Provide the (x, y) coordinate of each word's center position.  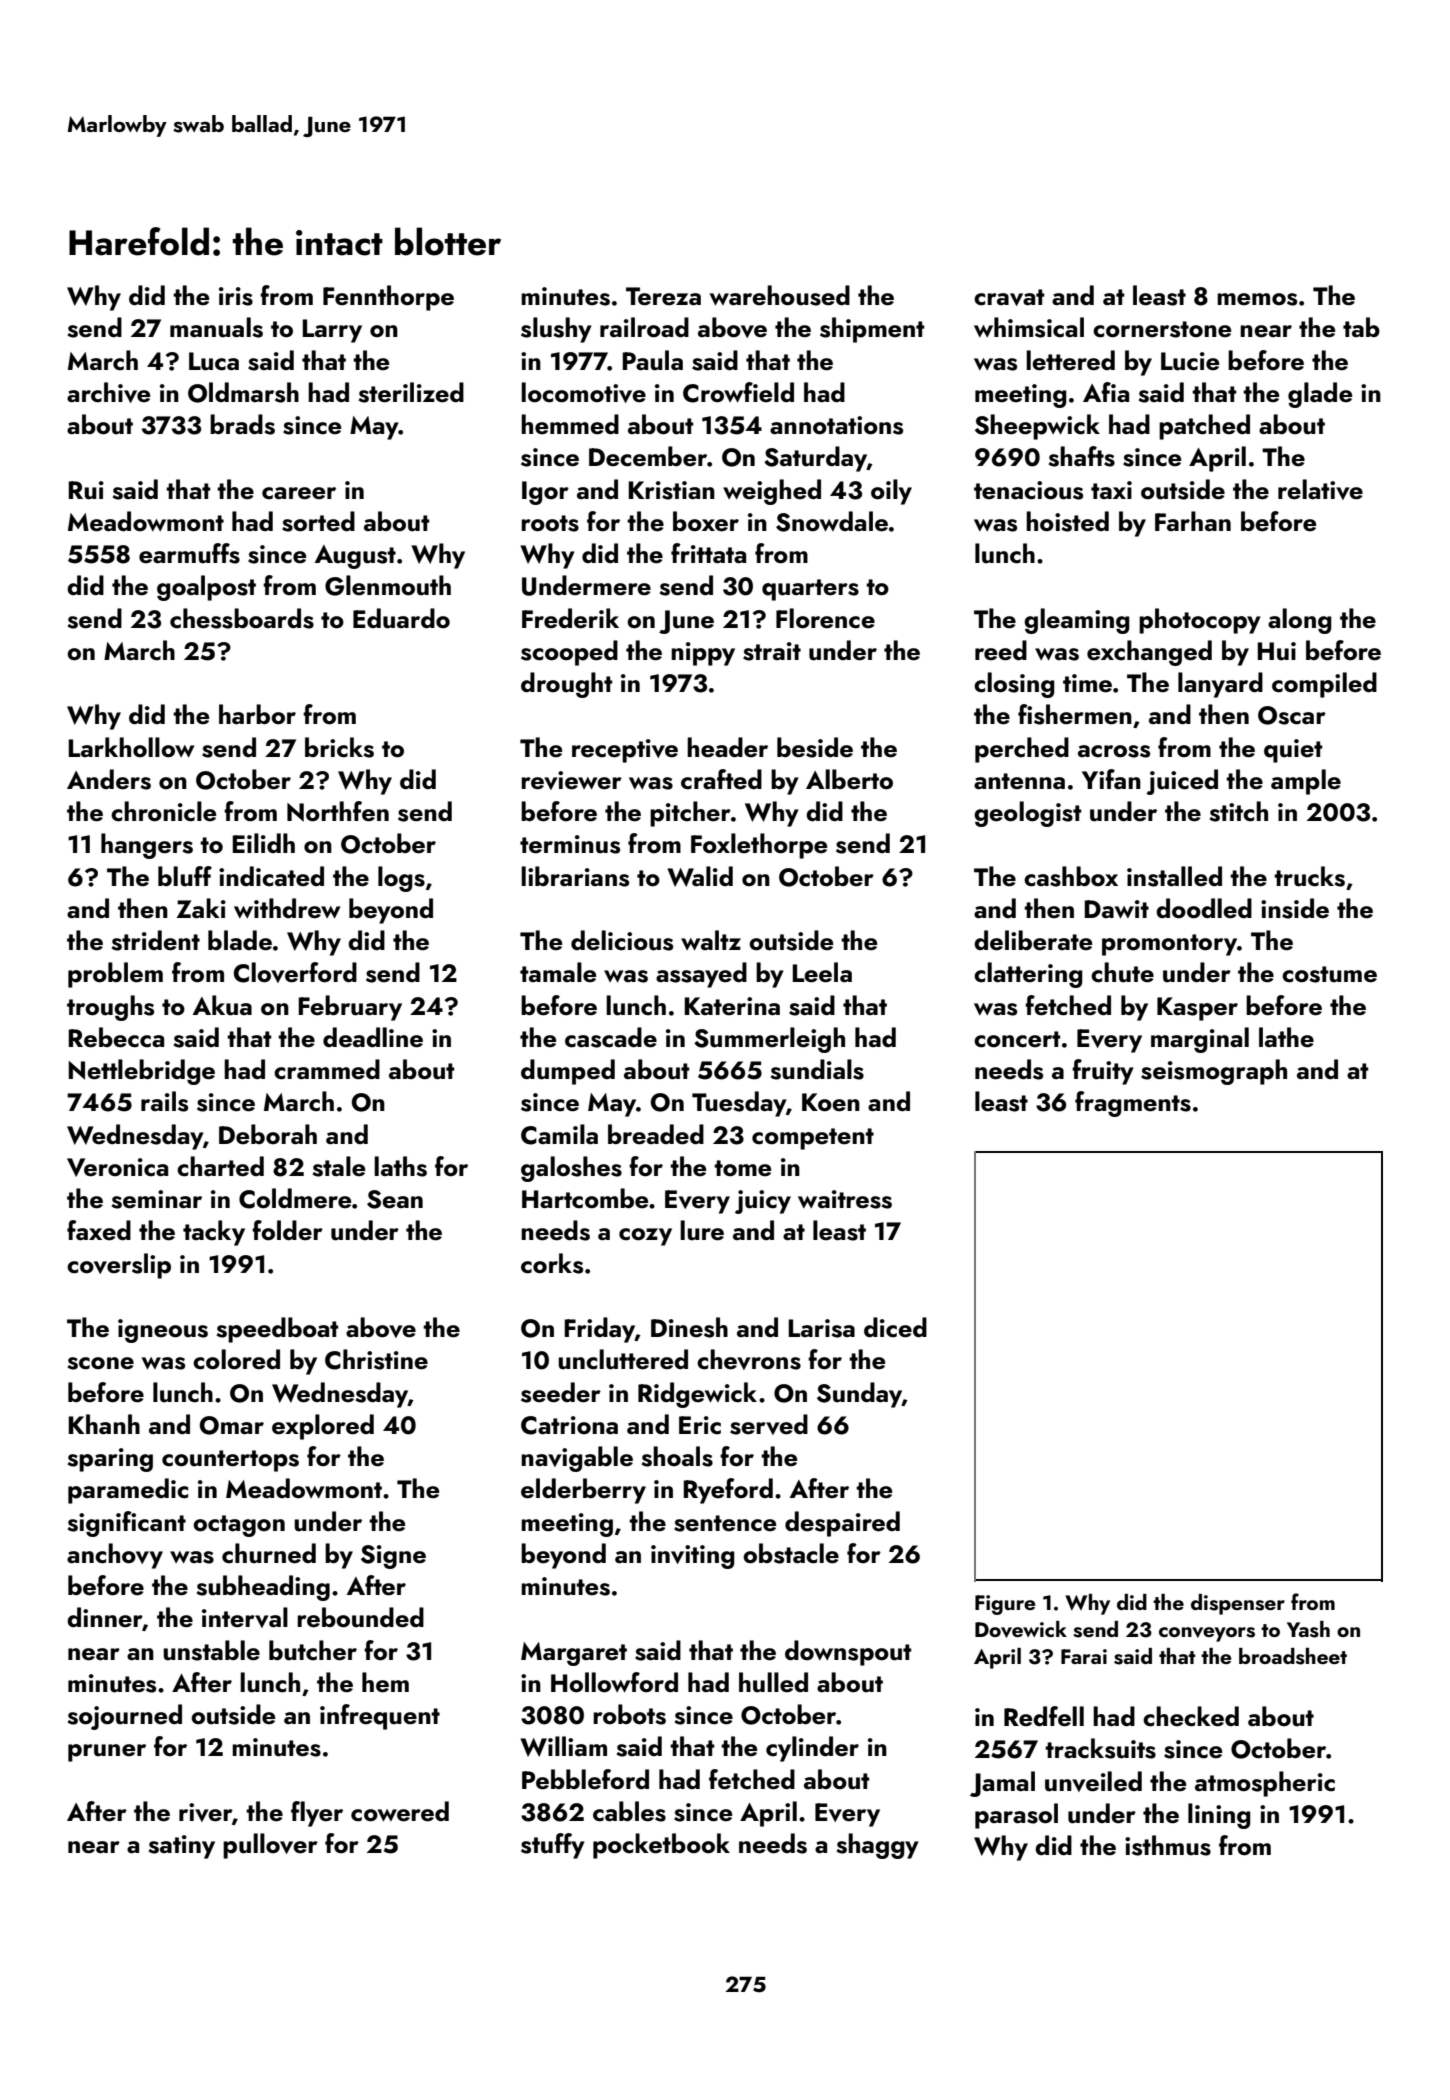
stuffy (553, 1846)
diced (895, 1327)
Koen (831, 1102)
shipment (872, 330)
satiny (181, 1847)
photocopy (1200, 621)
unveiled (1093, 1781)
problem (115, 975)
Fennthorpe (388, 298)
